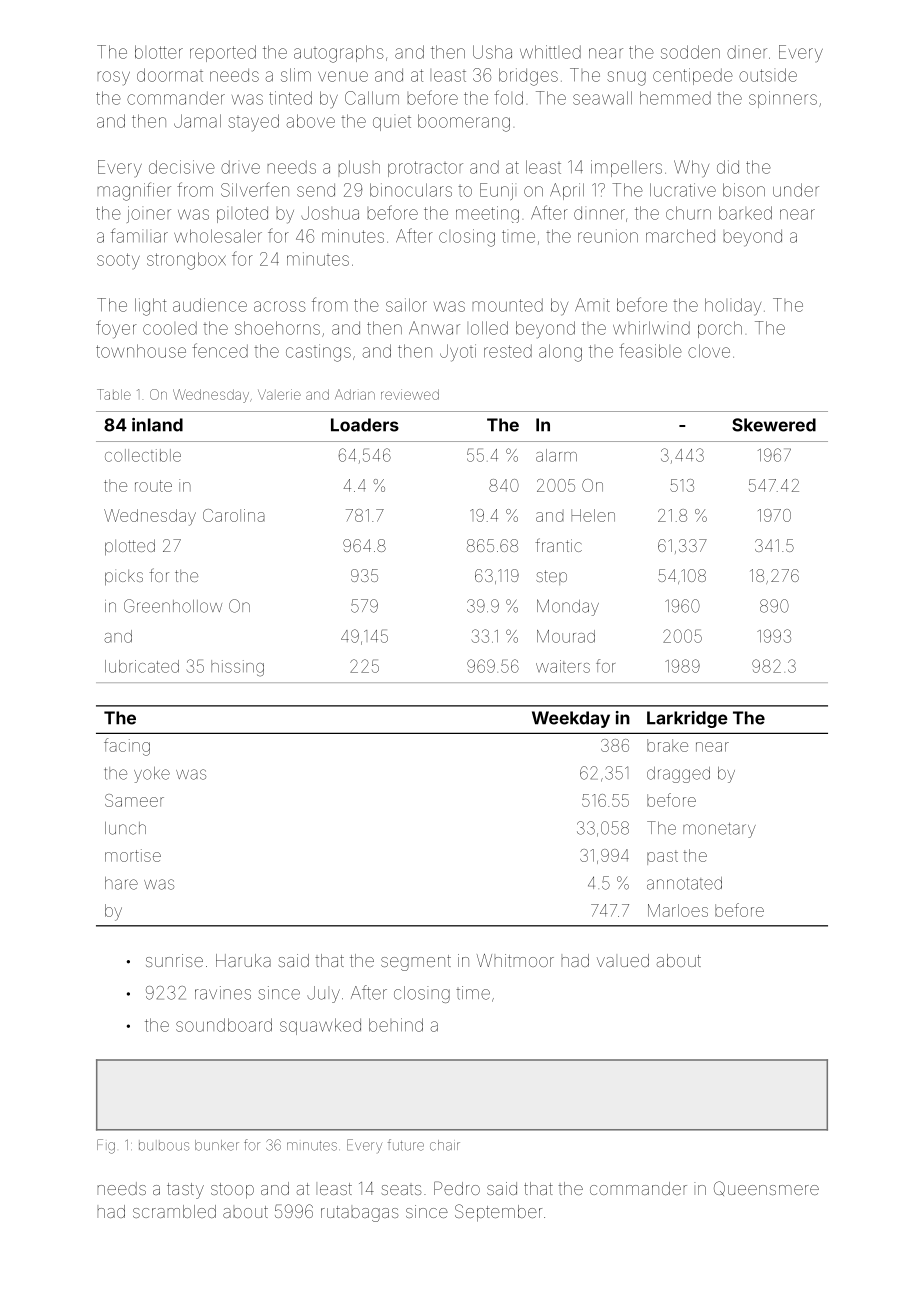 This image has height=1308, width=924. Describe the element at coordinates (492, 52) in the image. I see `Usha` at that location.
